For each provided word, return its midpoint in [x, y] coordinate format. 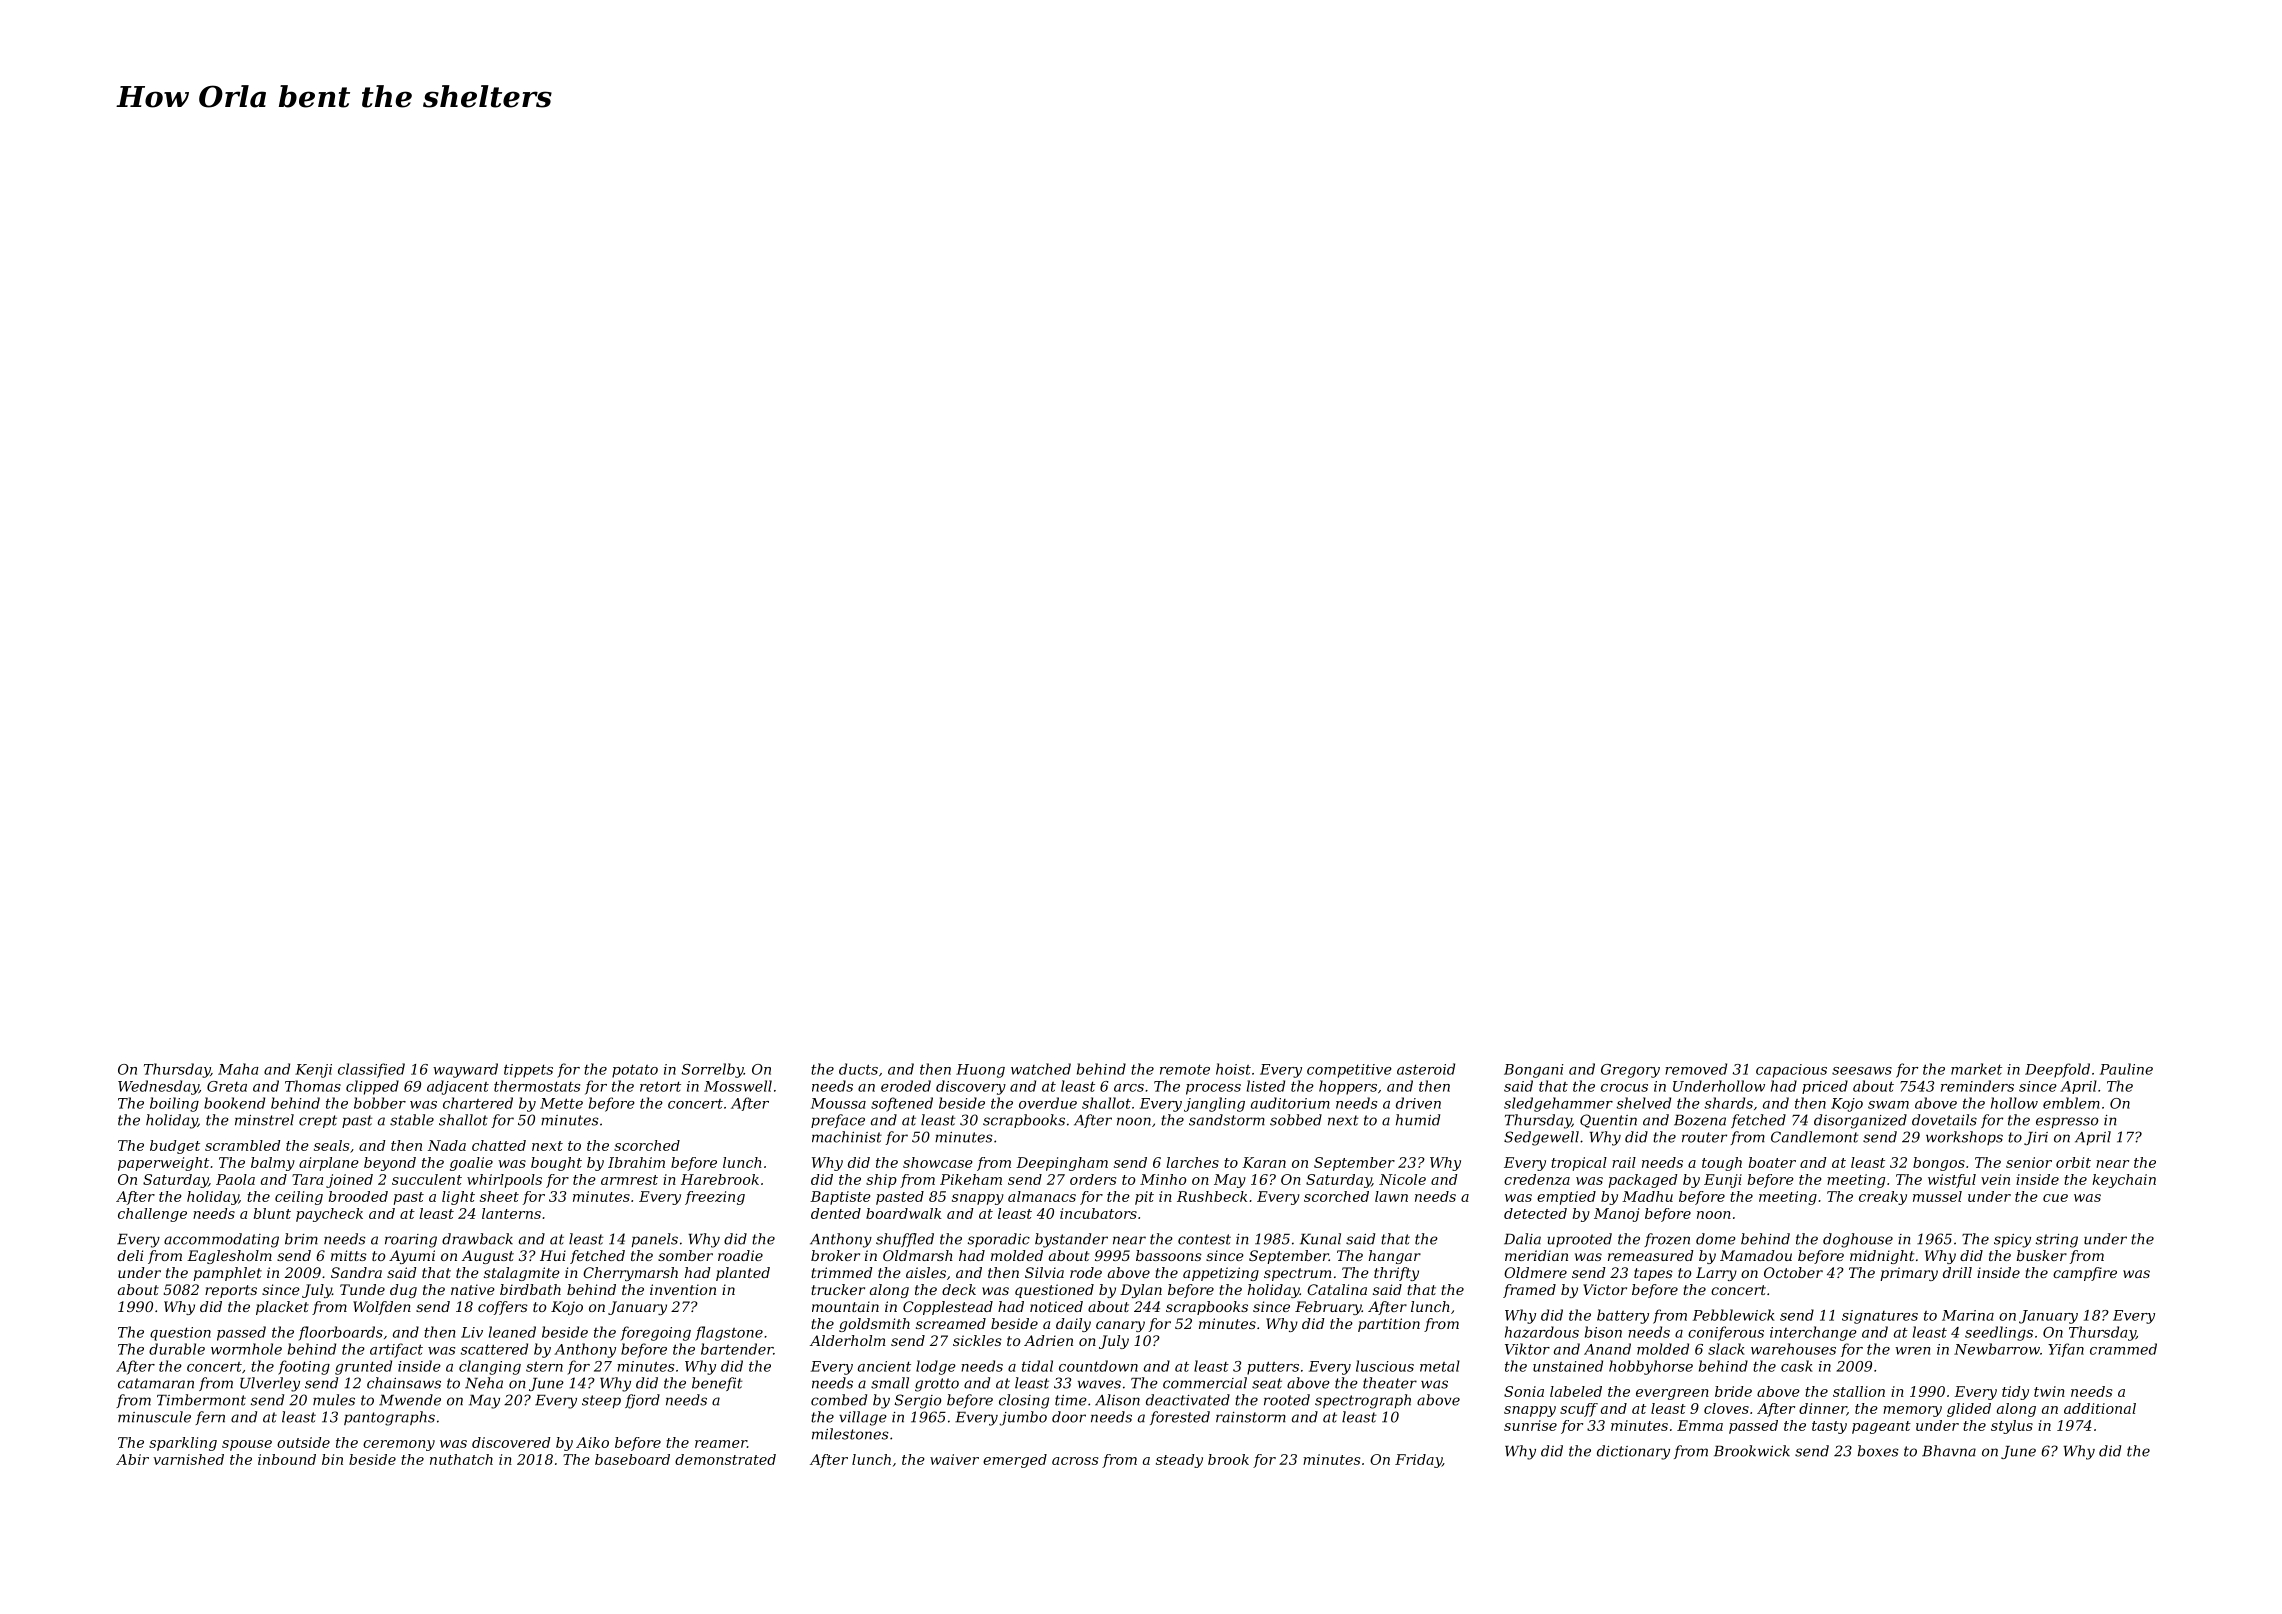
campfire [2085, 1274]
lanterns [511, 1213]
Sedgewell [1541, 1138]
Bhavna [1949, 1451]
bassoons [1169, 1255]
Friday [1418, 1461]
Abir [132, 1459]
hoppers [1348, 1087]
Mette [561, 1103]
